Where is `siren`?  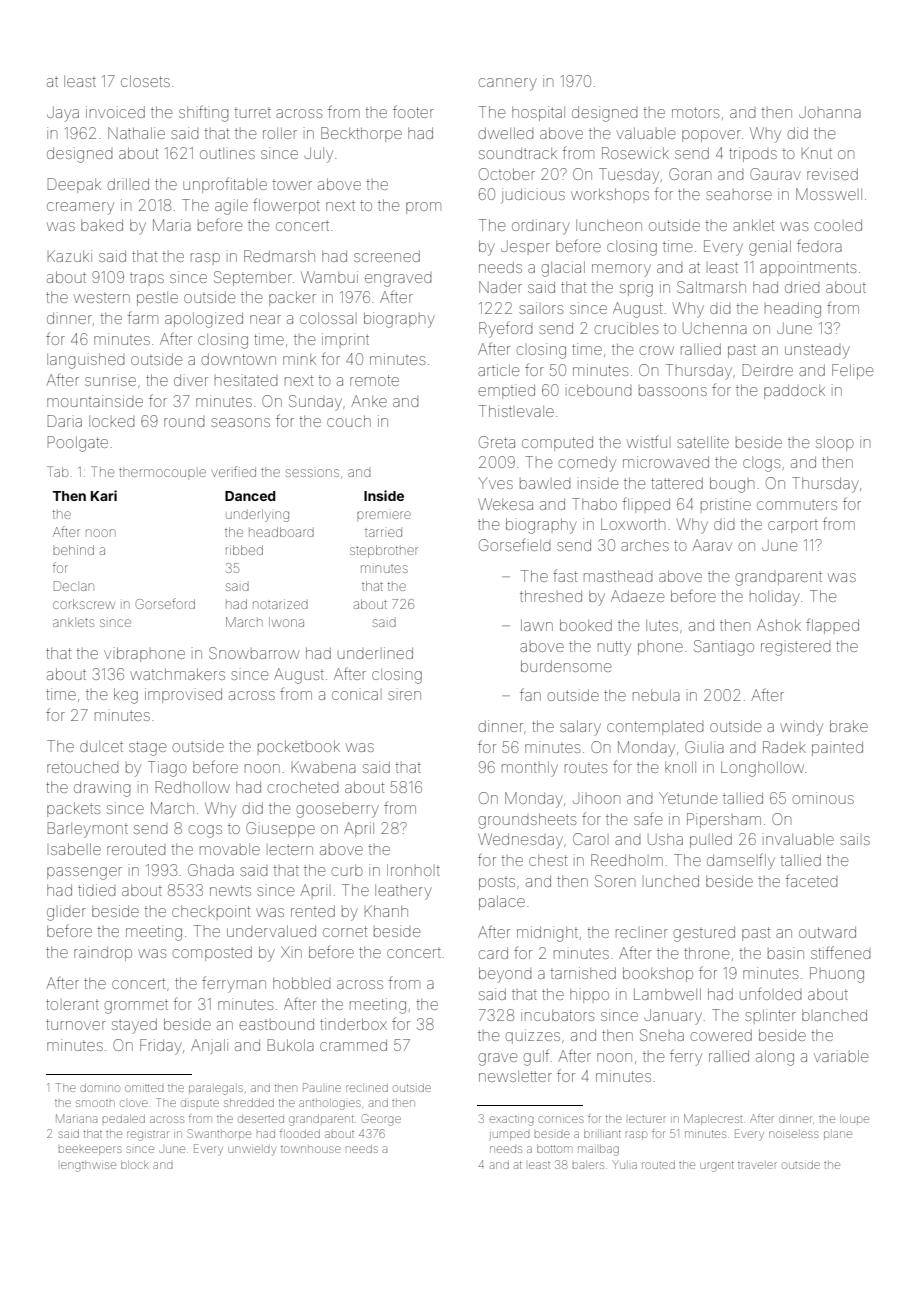
siren is located at coordinates (404, 695).
